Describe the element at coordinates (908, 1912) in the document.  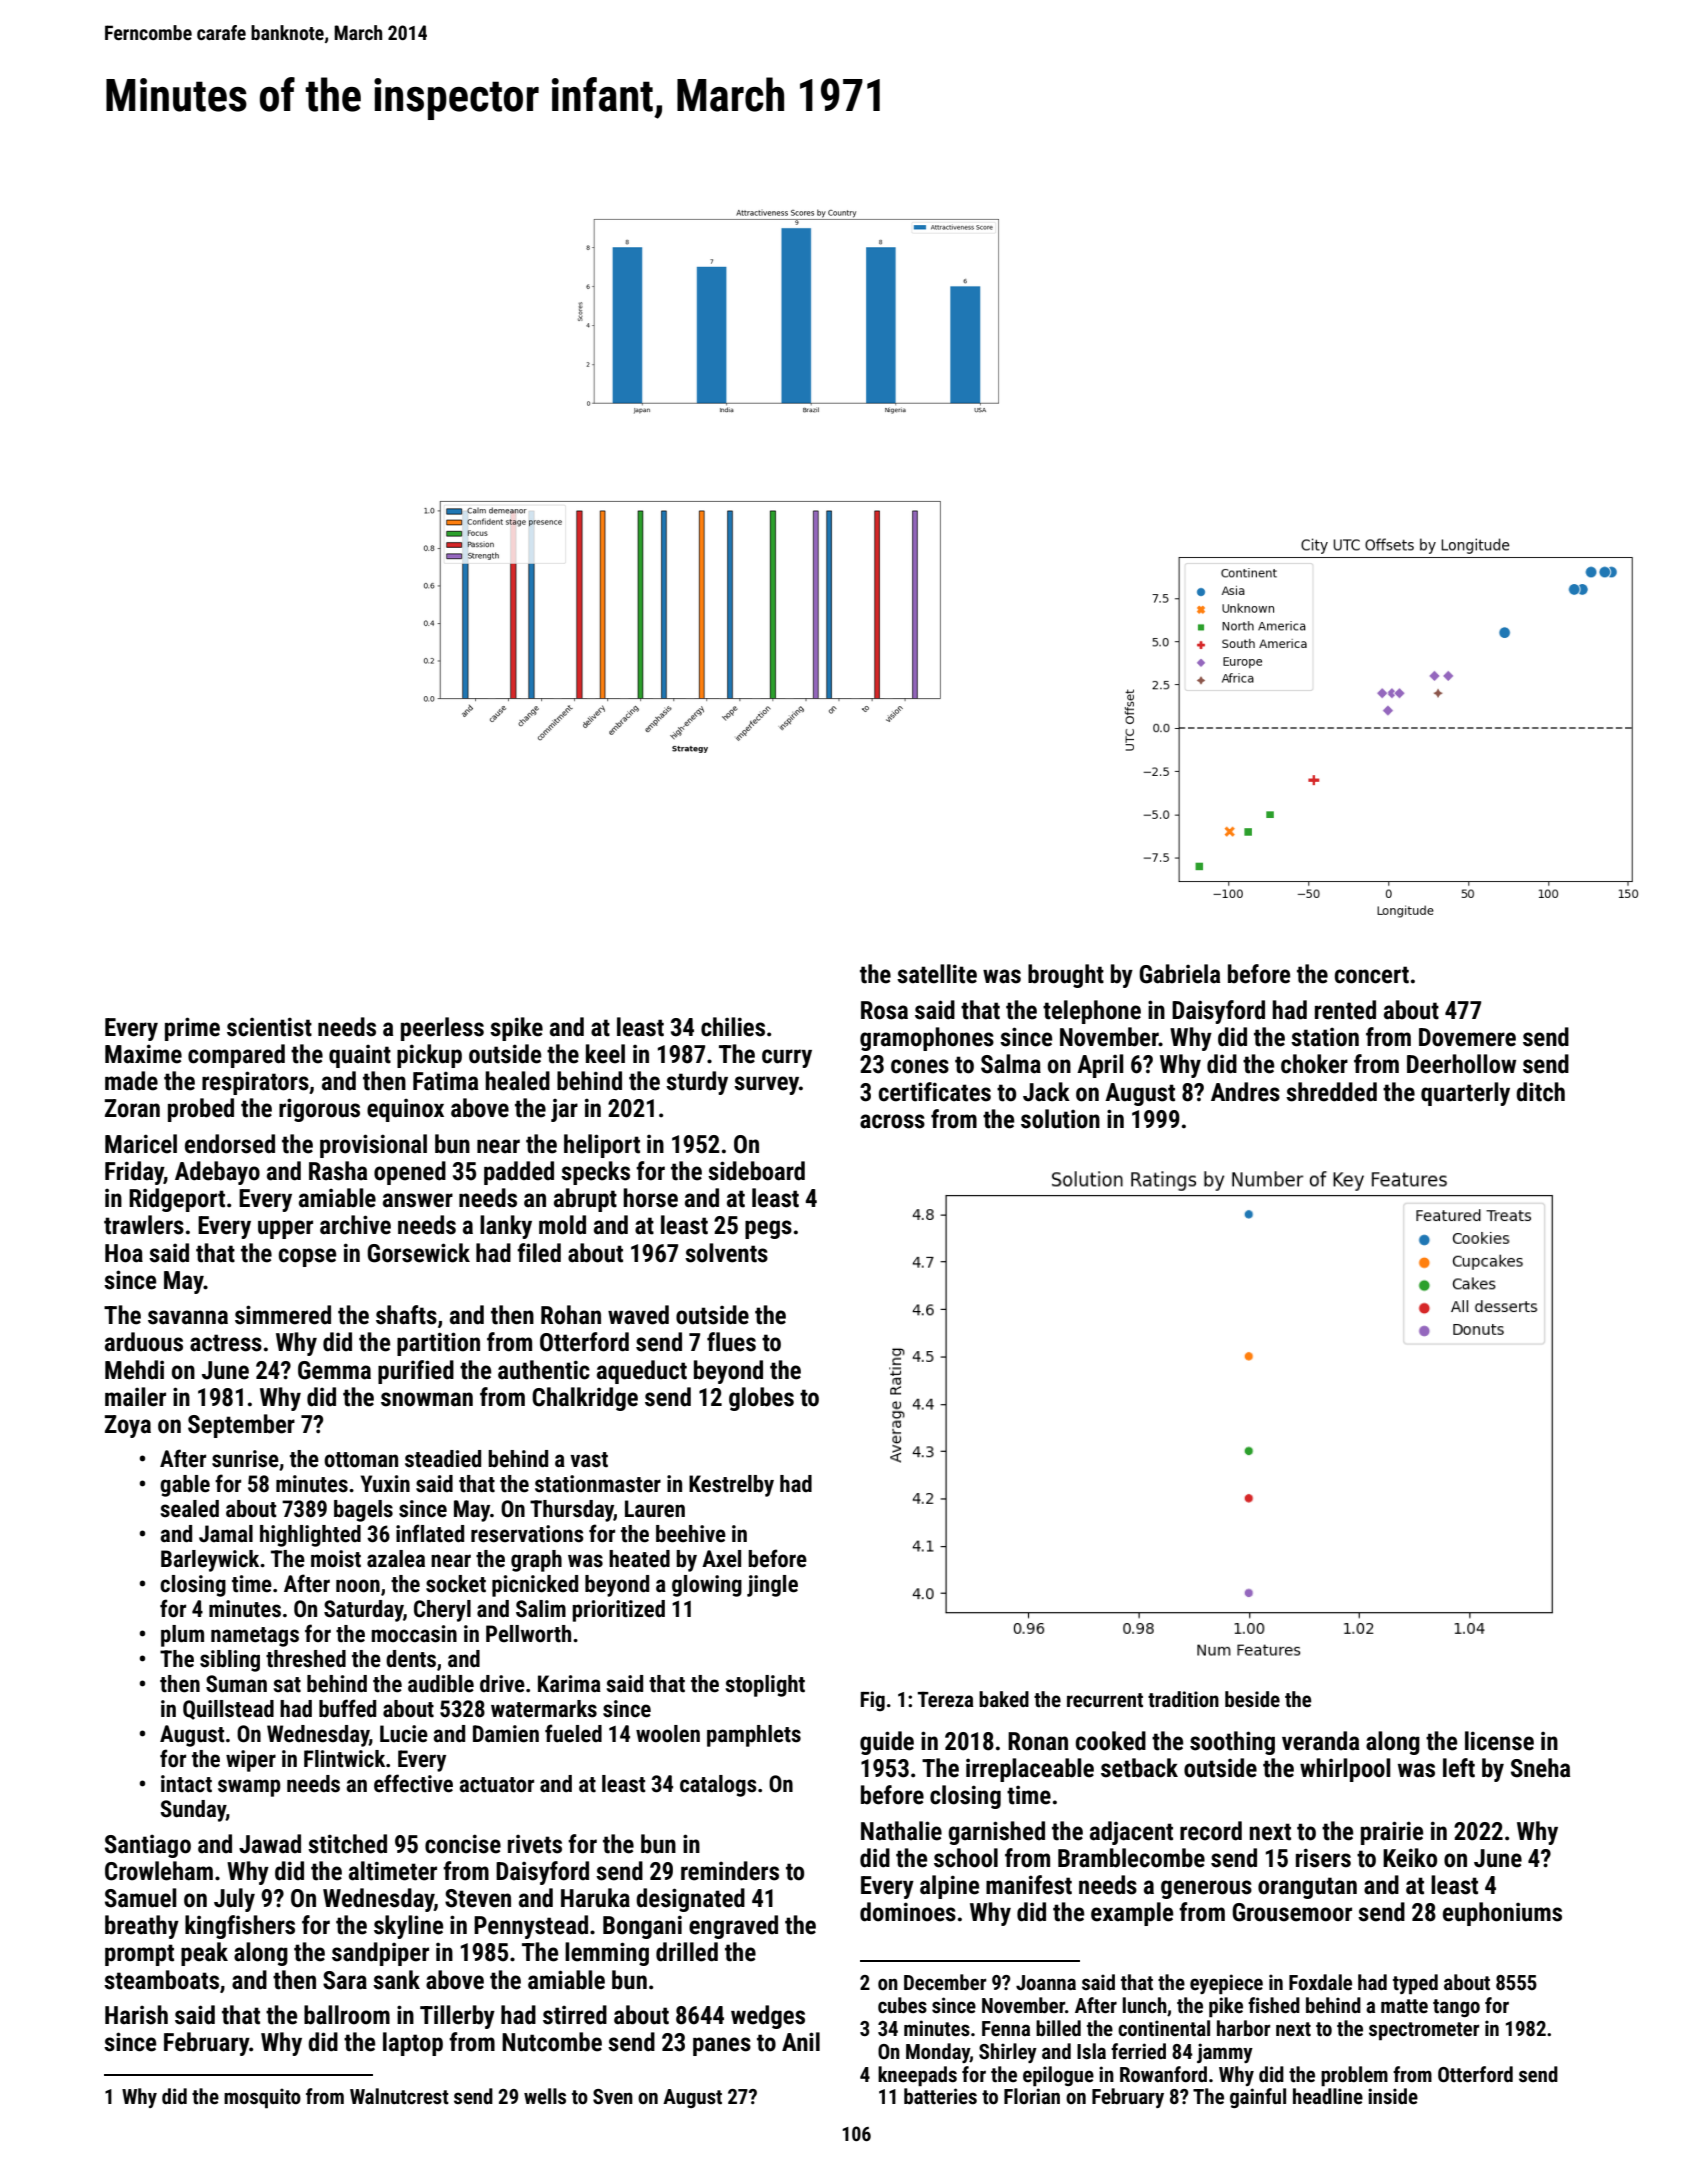
I see `dominoes` at that location.
